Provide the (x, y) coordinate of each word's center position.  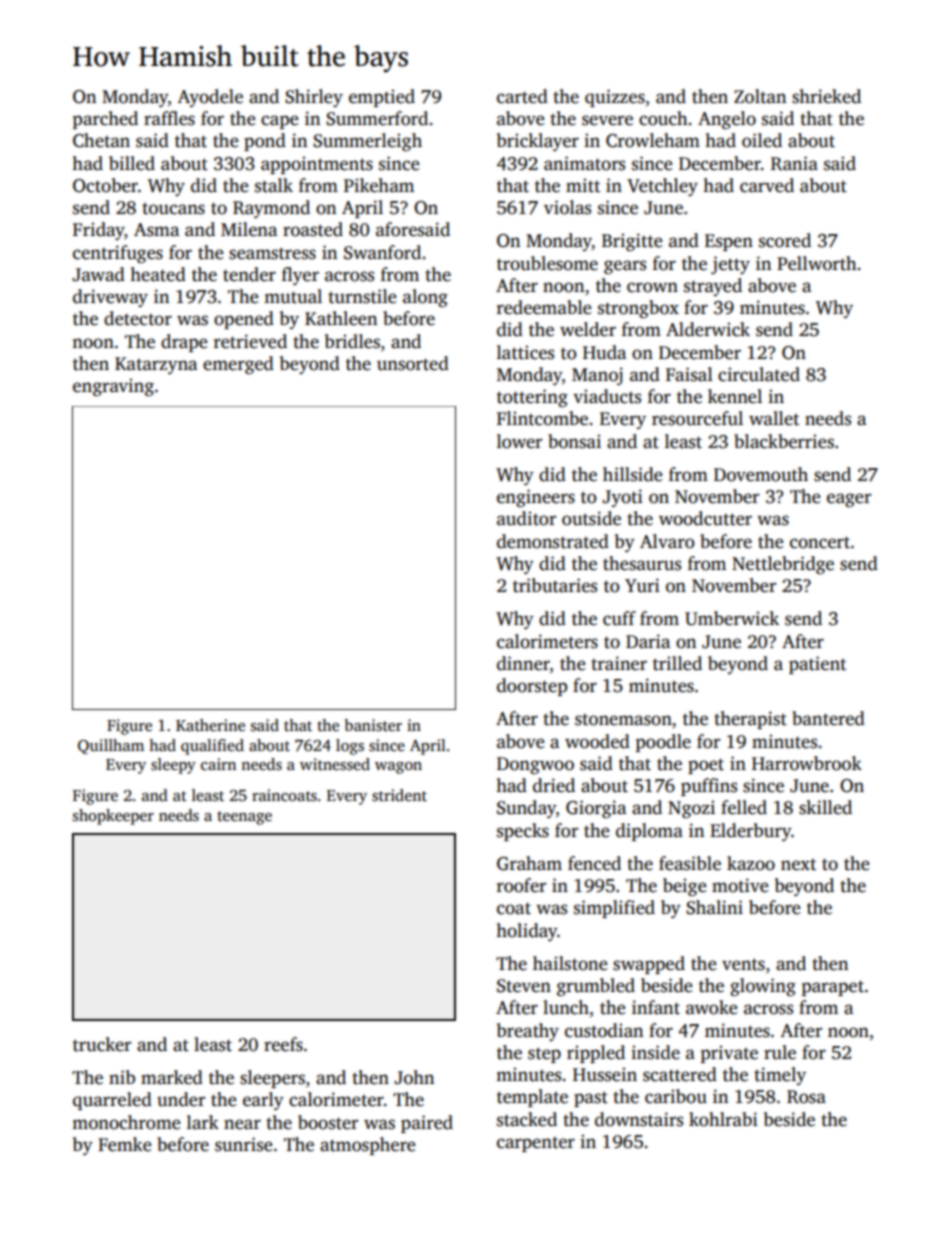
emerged (238, 365)
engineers (536, 498)
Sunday (526, 809)
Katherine (210, 725)
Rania (794, 163)
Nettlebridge (783, 565)
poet (706, 766)
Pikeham (379, 185)
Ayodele (210, 98)
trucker (102, 1044)
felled (744, 807)
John (414, 1077)
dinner (523, 663)
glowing (763, 987)
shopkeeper (113, 817)
